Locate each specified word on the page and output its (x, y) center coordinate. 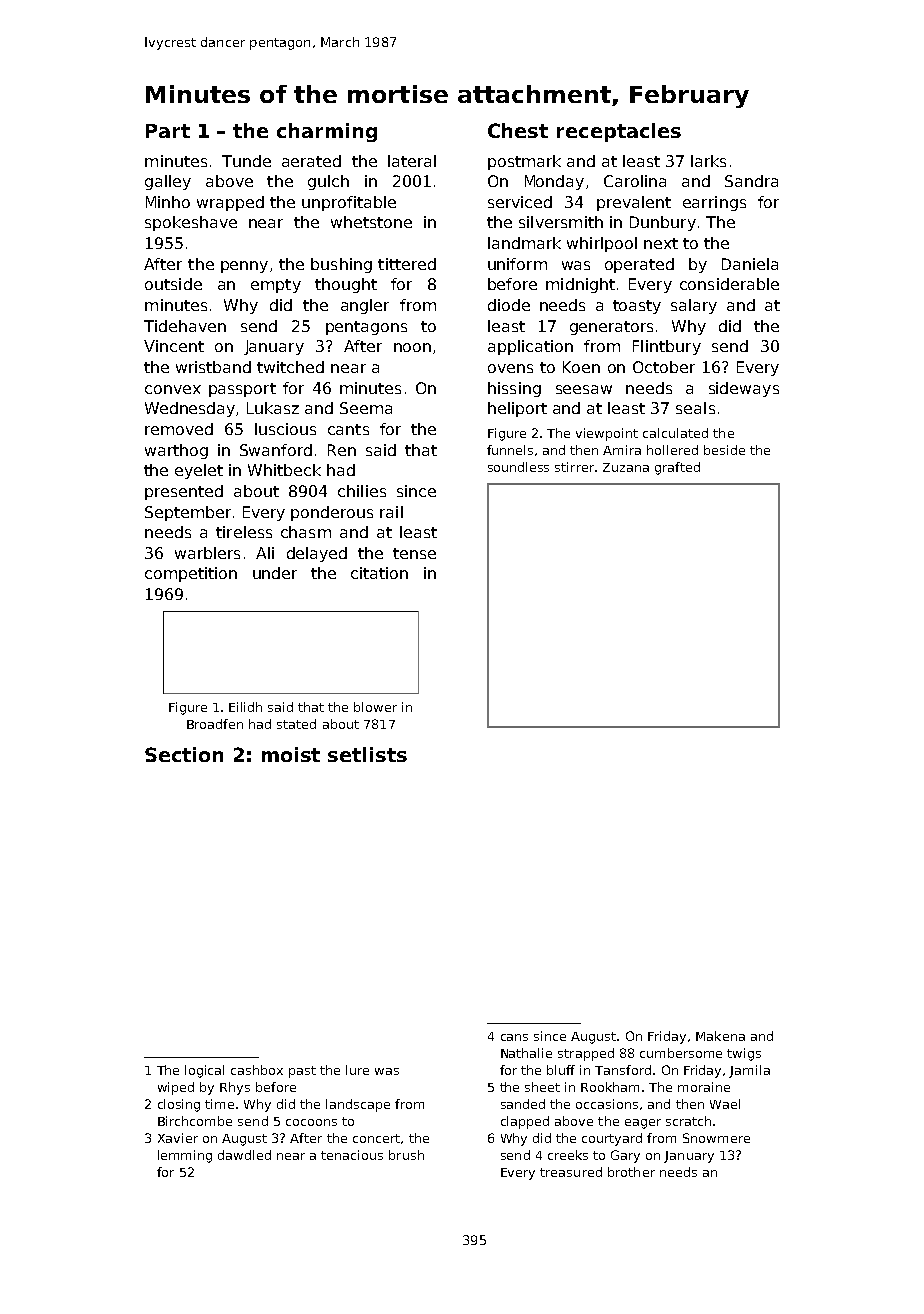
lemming (185, 1156)
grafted (677, 468)
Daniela (750, 264)
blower (375, 707)
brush (406, 1155)
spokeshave (191, 223)
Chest (518, 130)
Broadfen (215, 724)
